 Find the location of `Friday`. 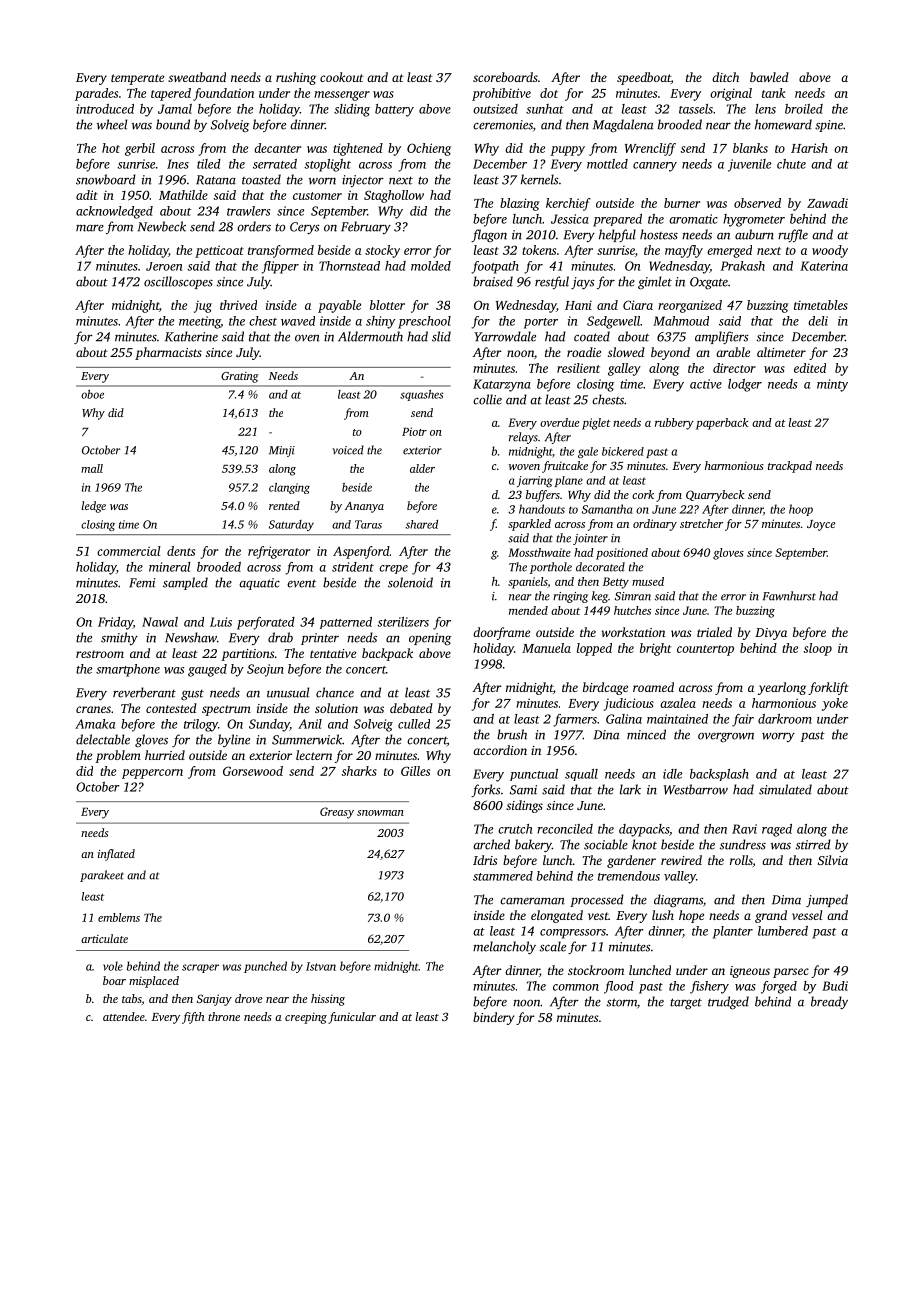

Friday is located at coordinates (115, 623).
